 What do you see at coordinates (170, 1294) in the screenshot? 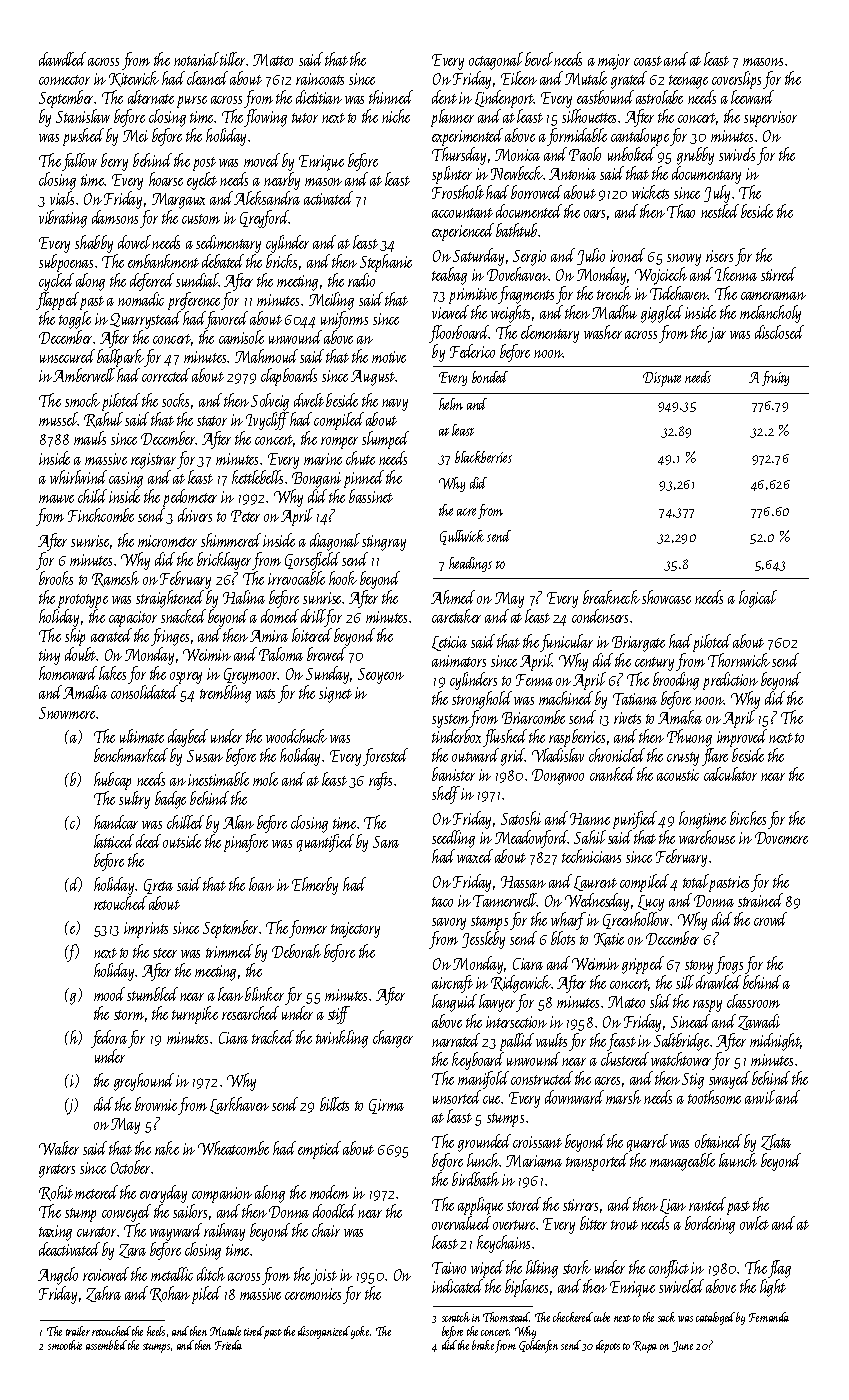
I see `Rohan` at bounding box center [170, 1294].
